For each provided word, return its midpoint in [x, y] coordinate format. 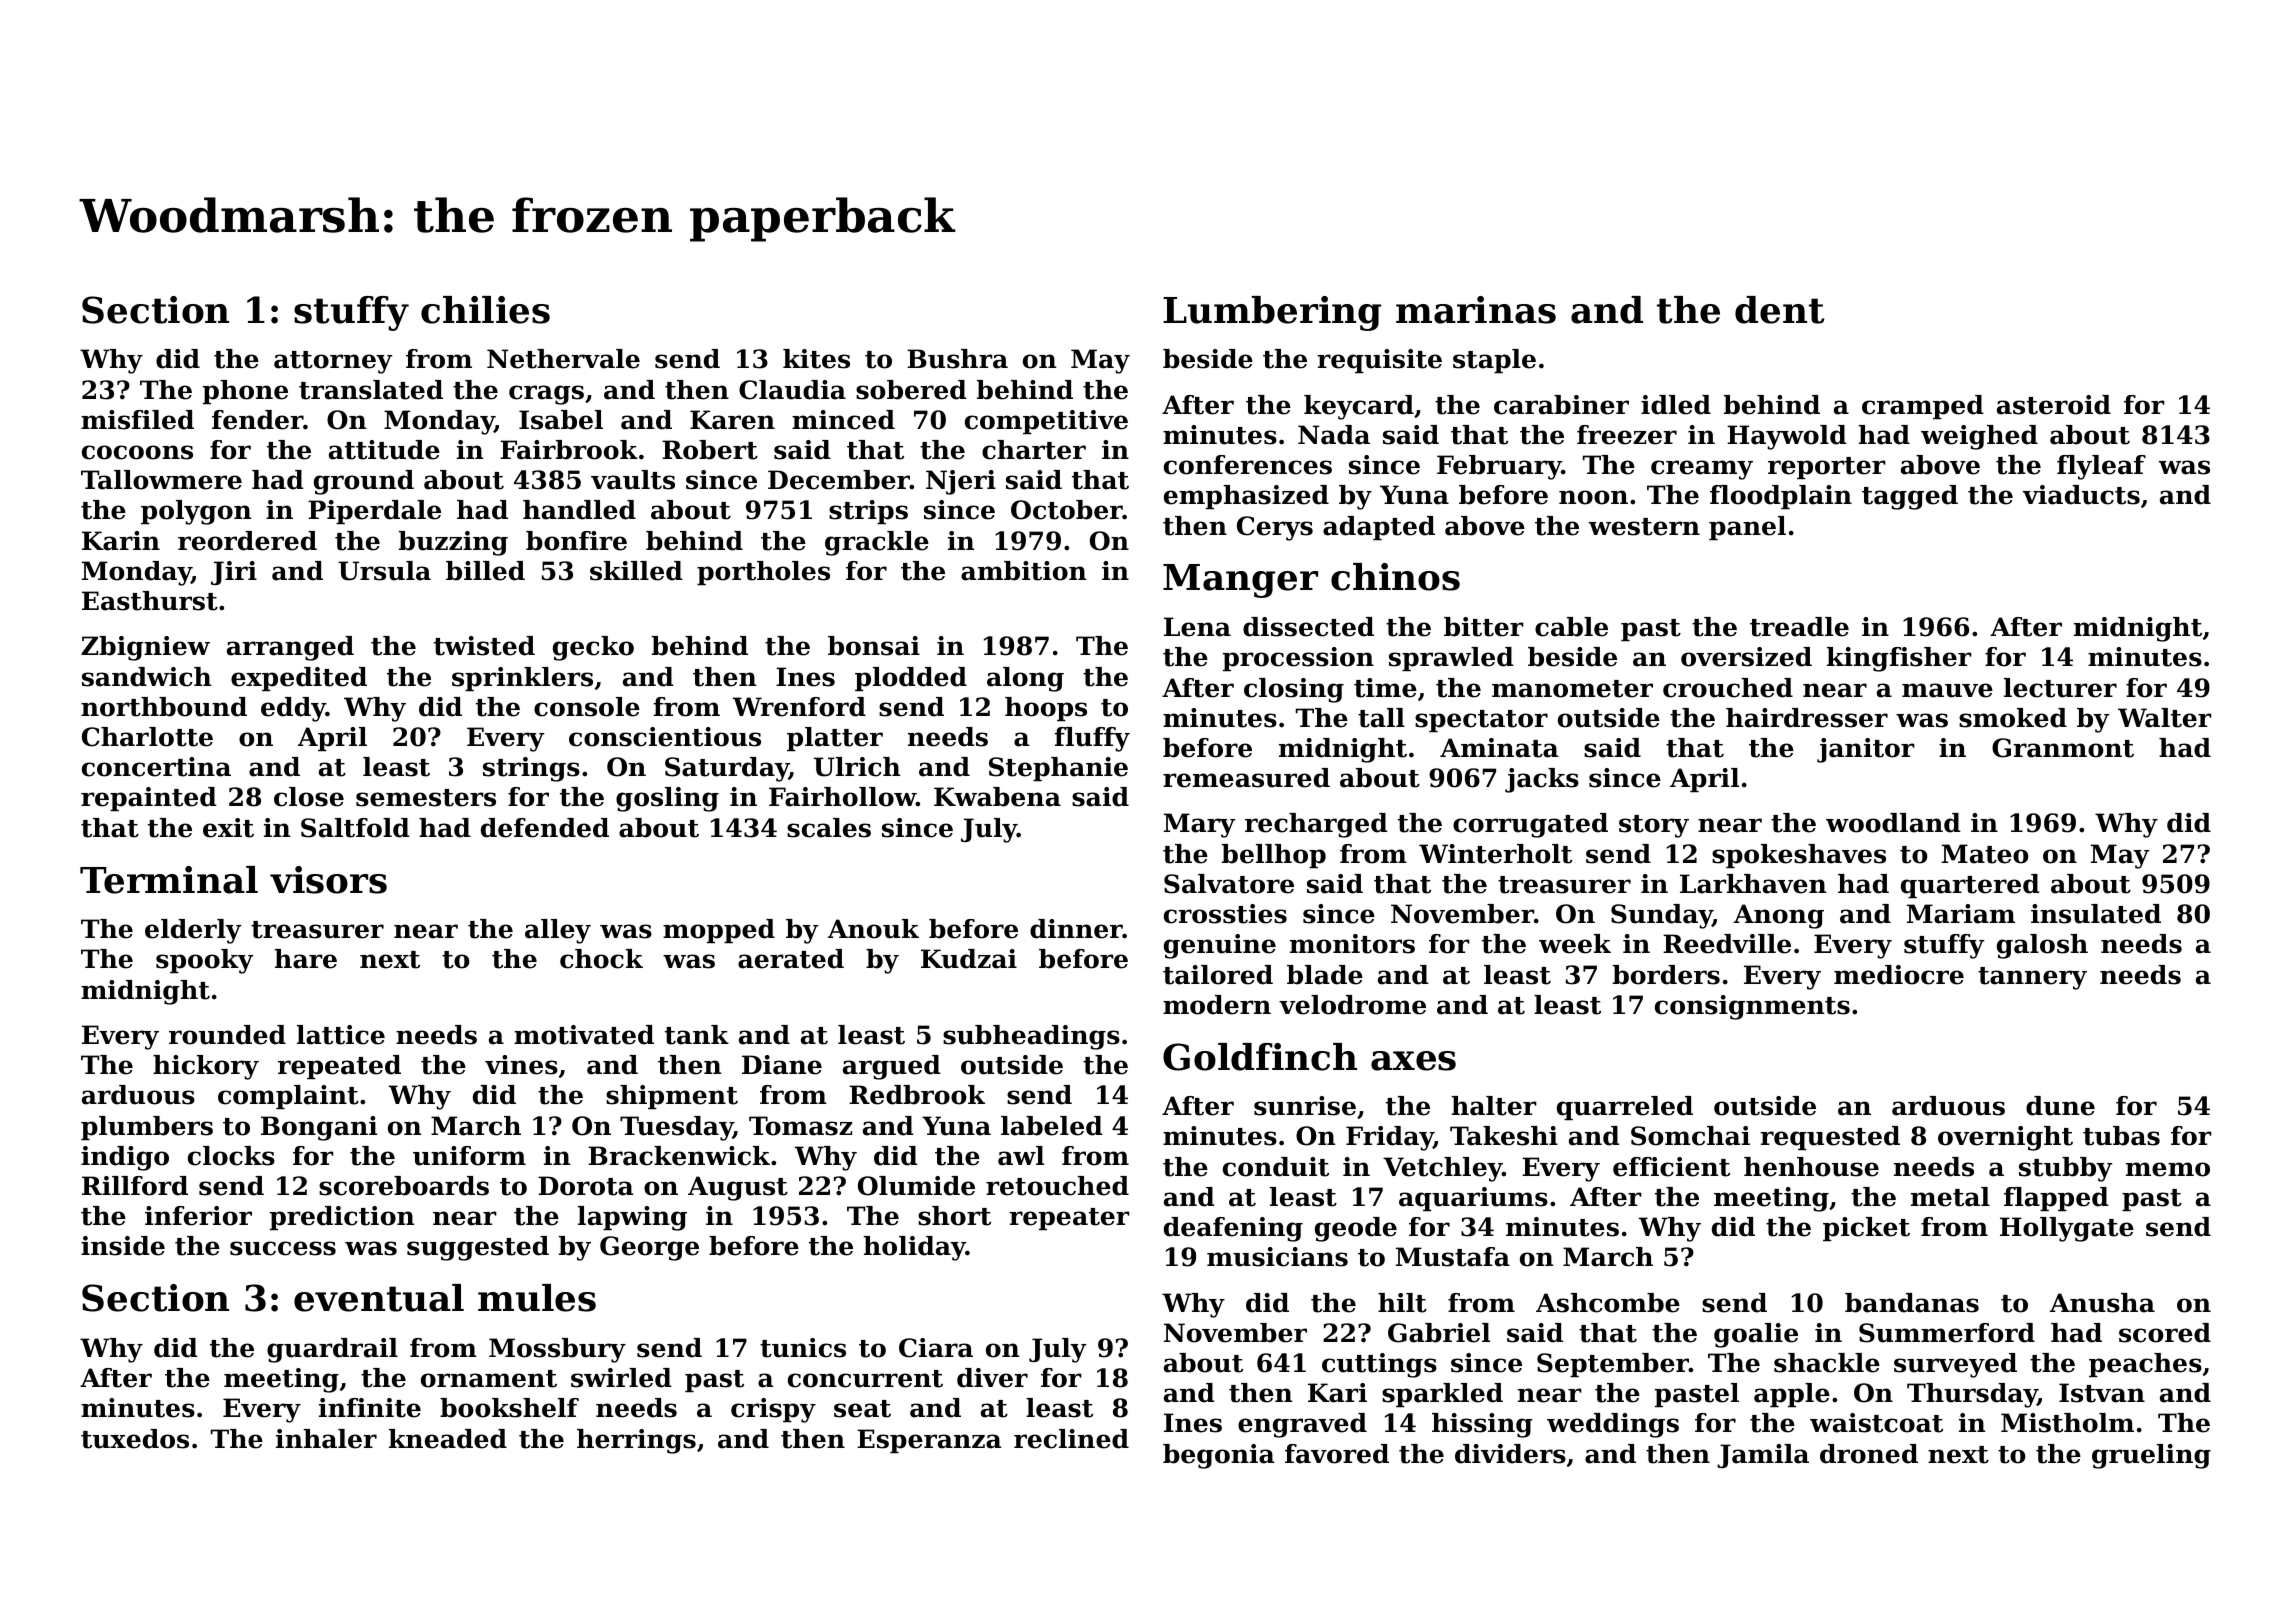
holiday [915, 1248]
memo [2168, 1169]
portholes [763, 573]
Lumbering [1272, 313]
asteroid [2054, 405]
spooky [204, 961]
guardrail [332, 1350]
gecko [593, 648]
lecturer [2060, 688]
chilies [485, 310]
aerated [791, 959]
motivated [584, 1035]
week [1575, 944]
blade [1325, 975]
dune [2060, 1106]
